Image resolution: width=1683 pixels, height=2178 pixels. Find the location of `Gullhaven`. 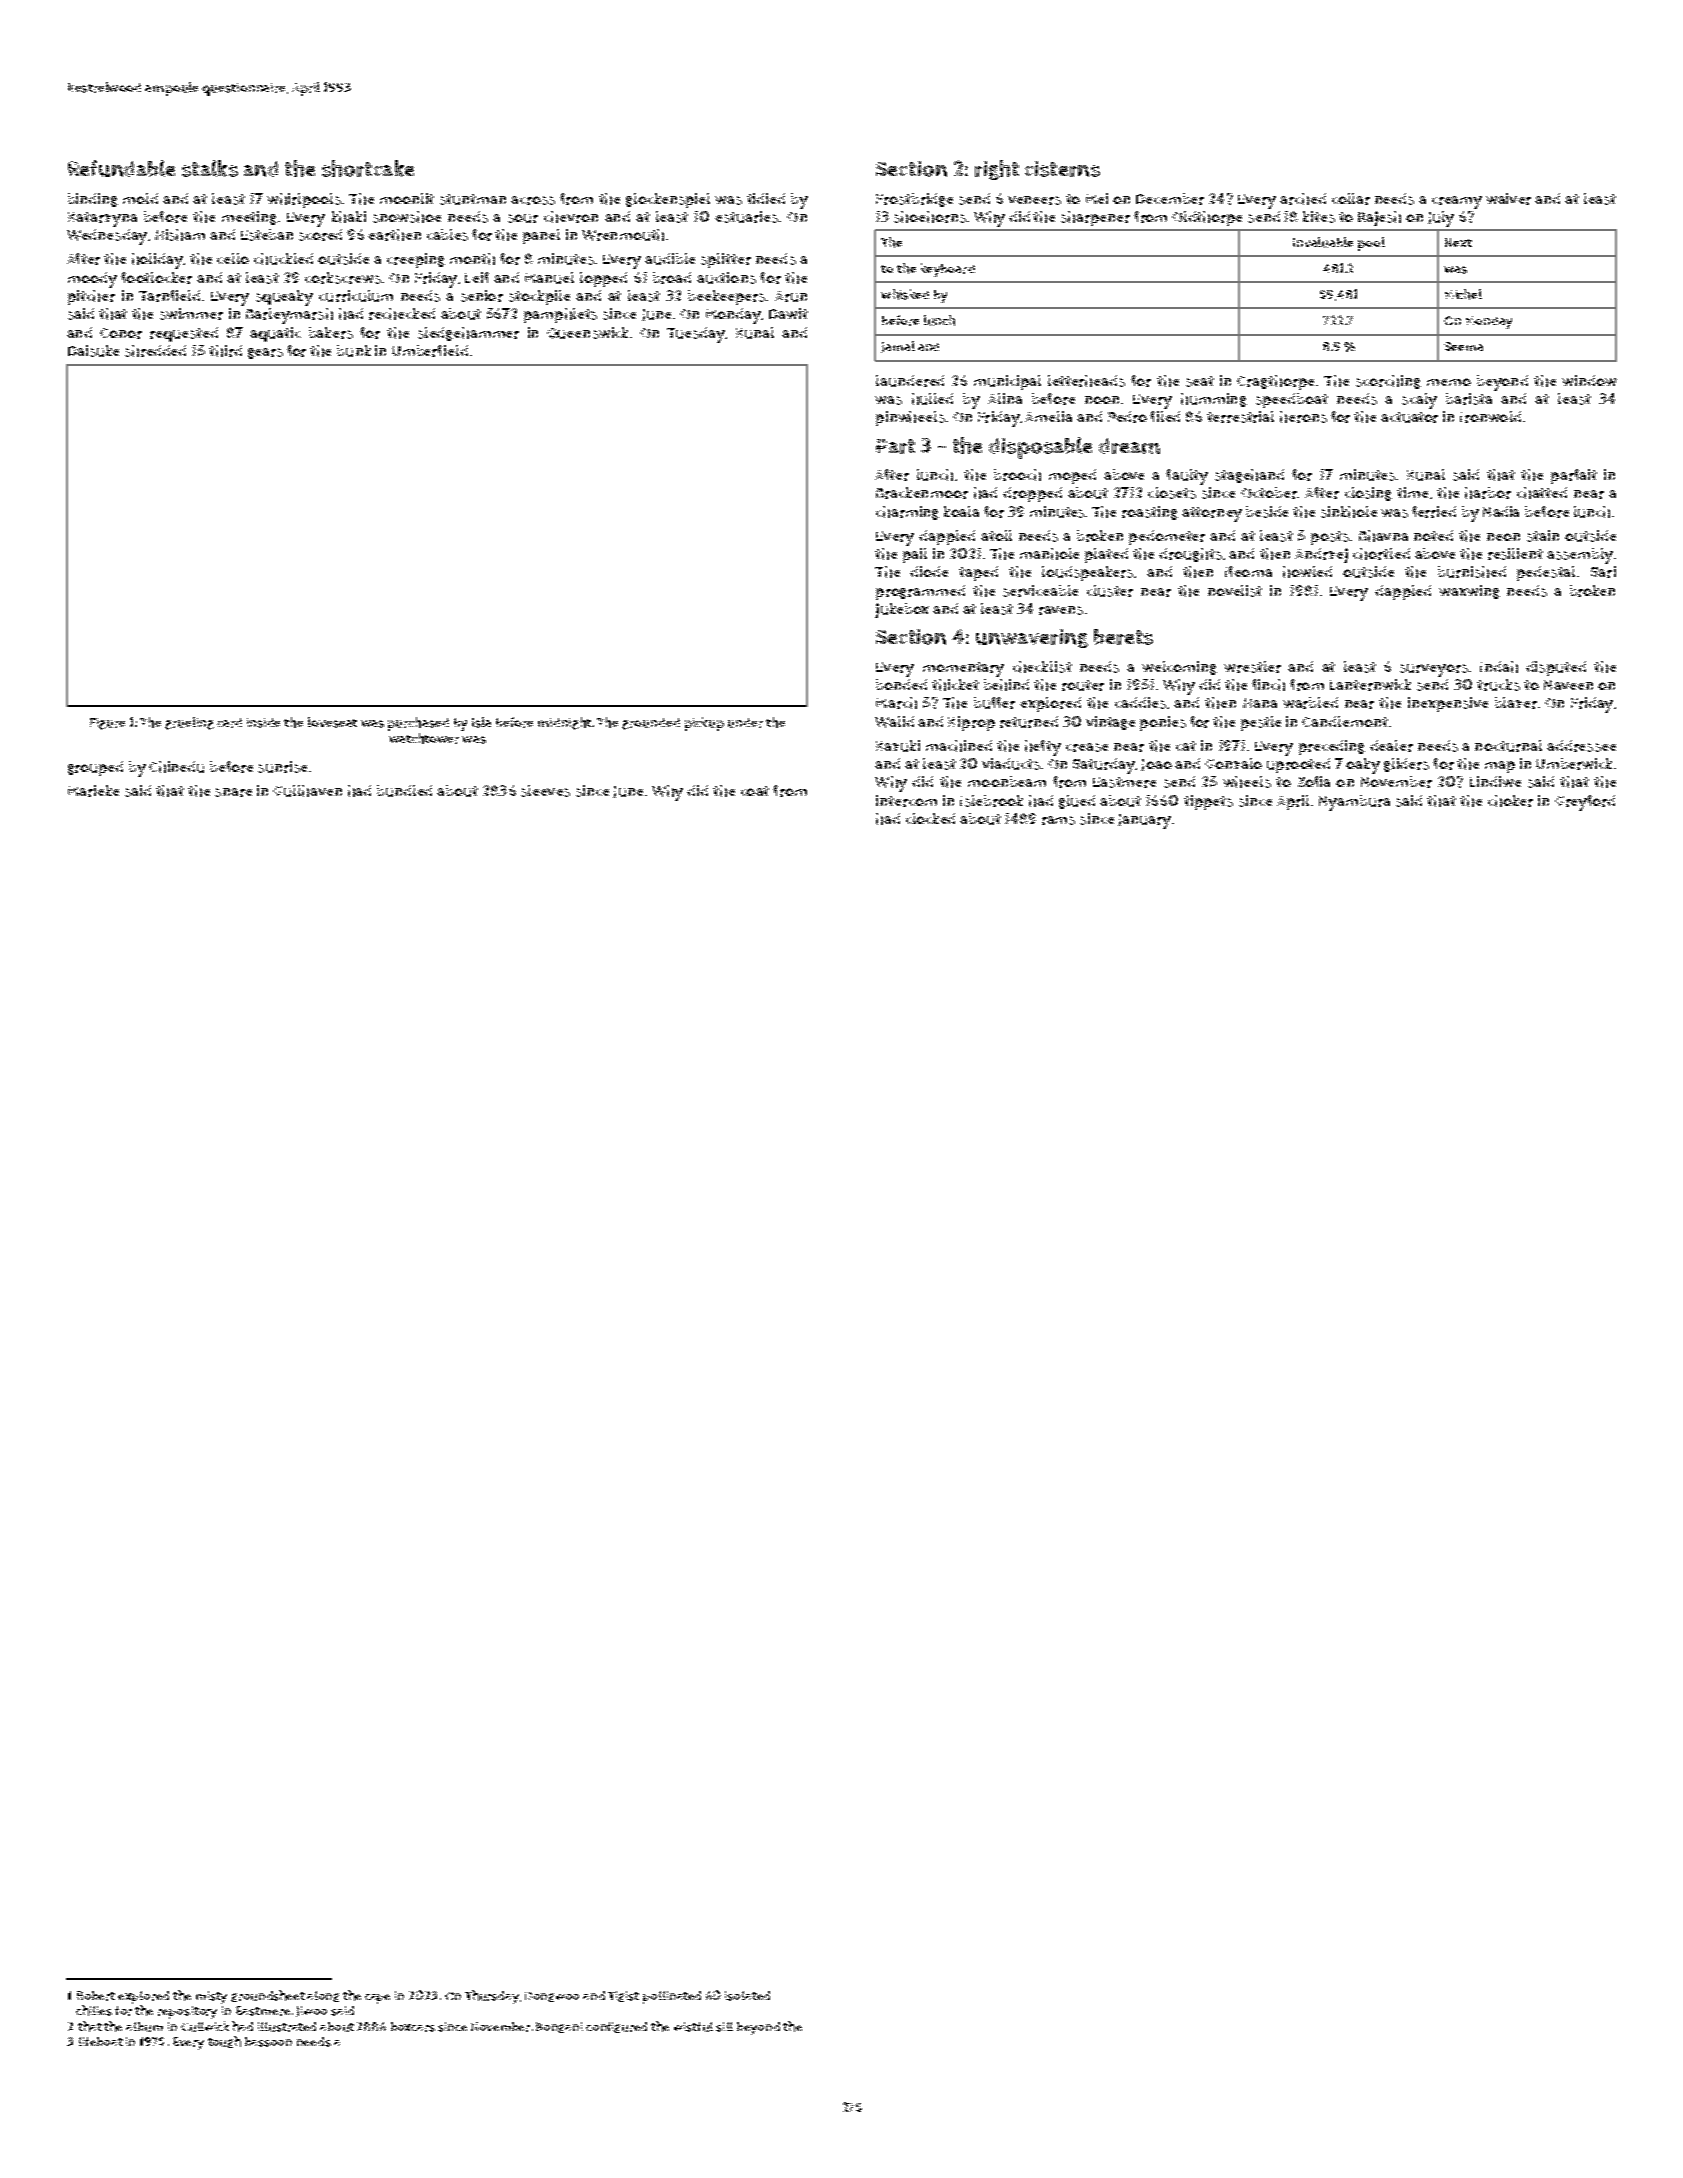

Gullhaven is located at coordinates (307, 791).
